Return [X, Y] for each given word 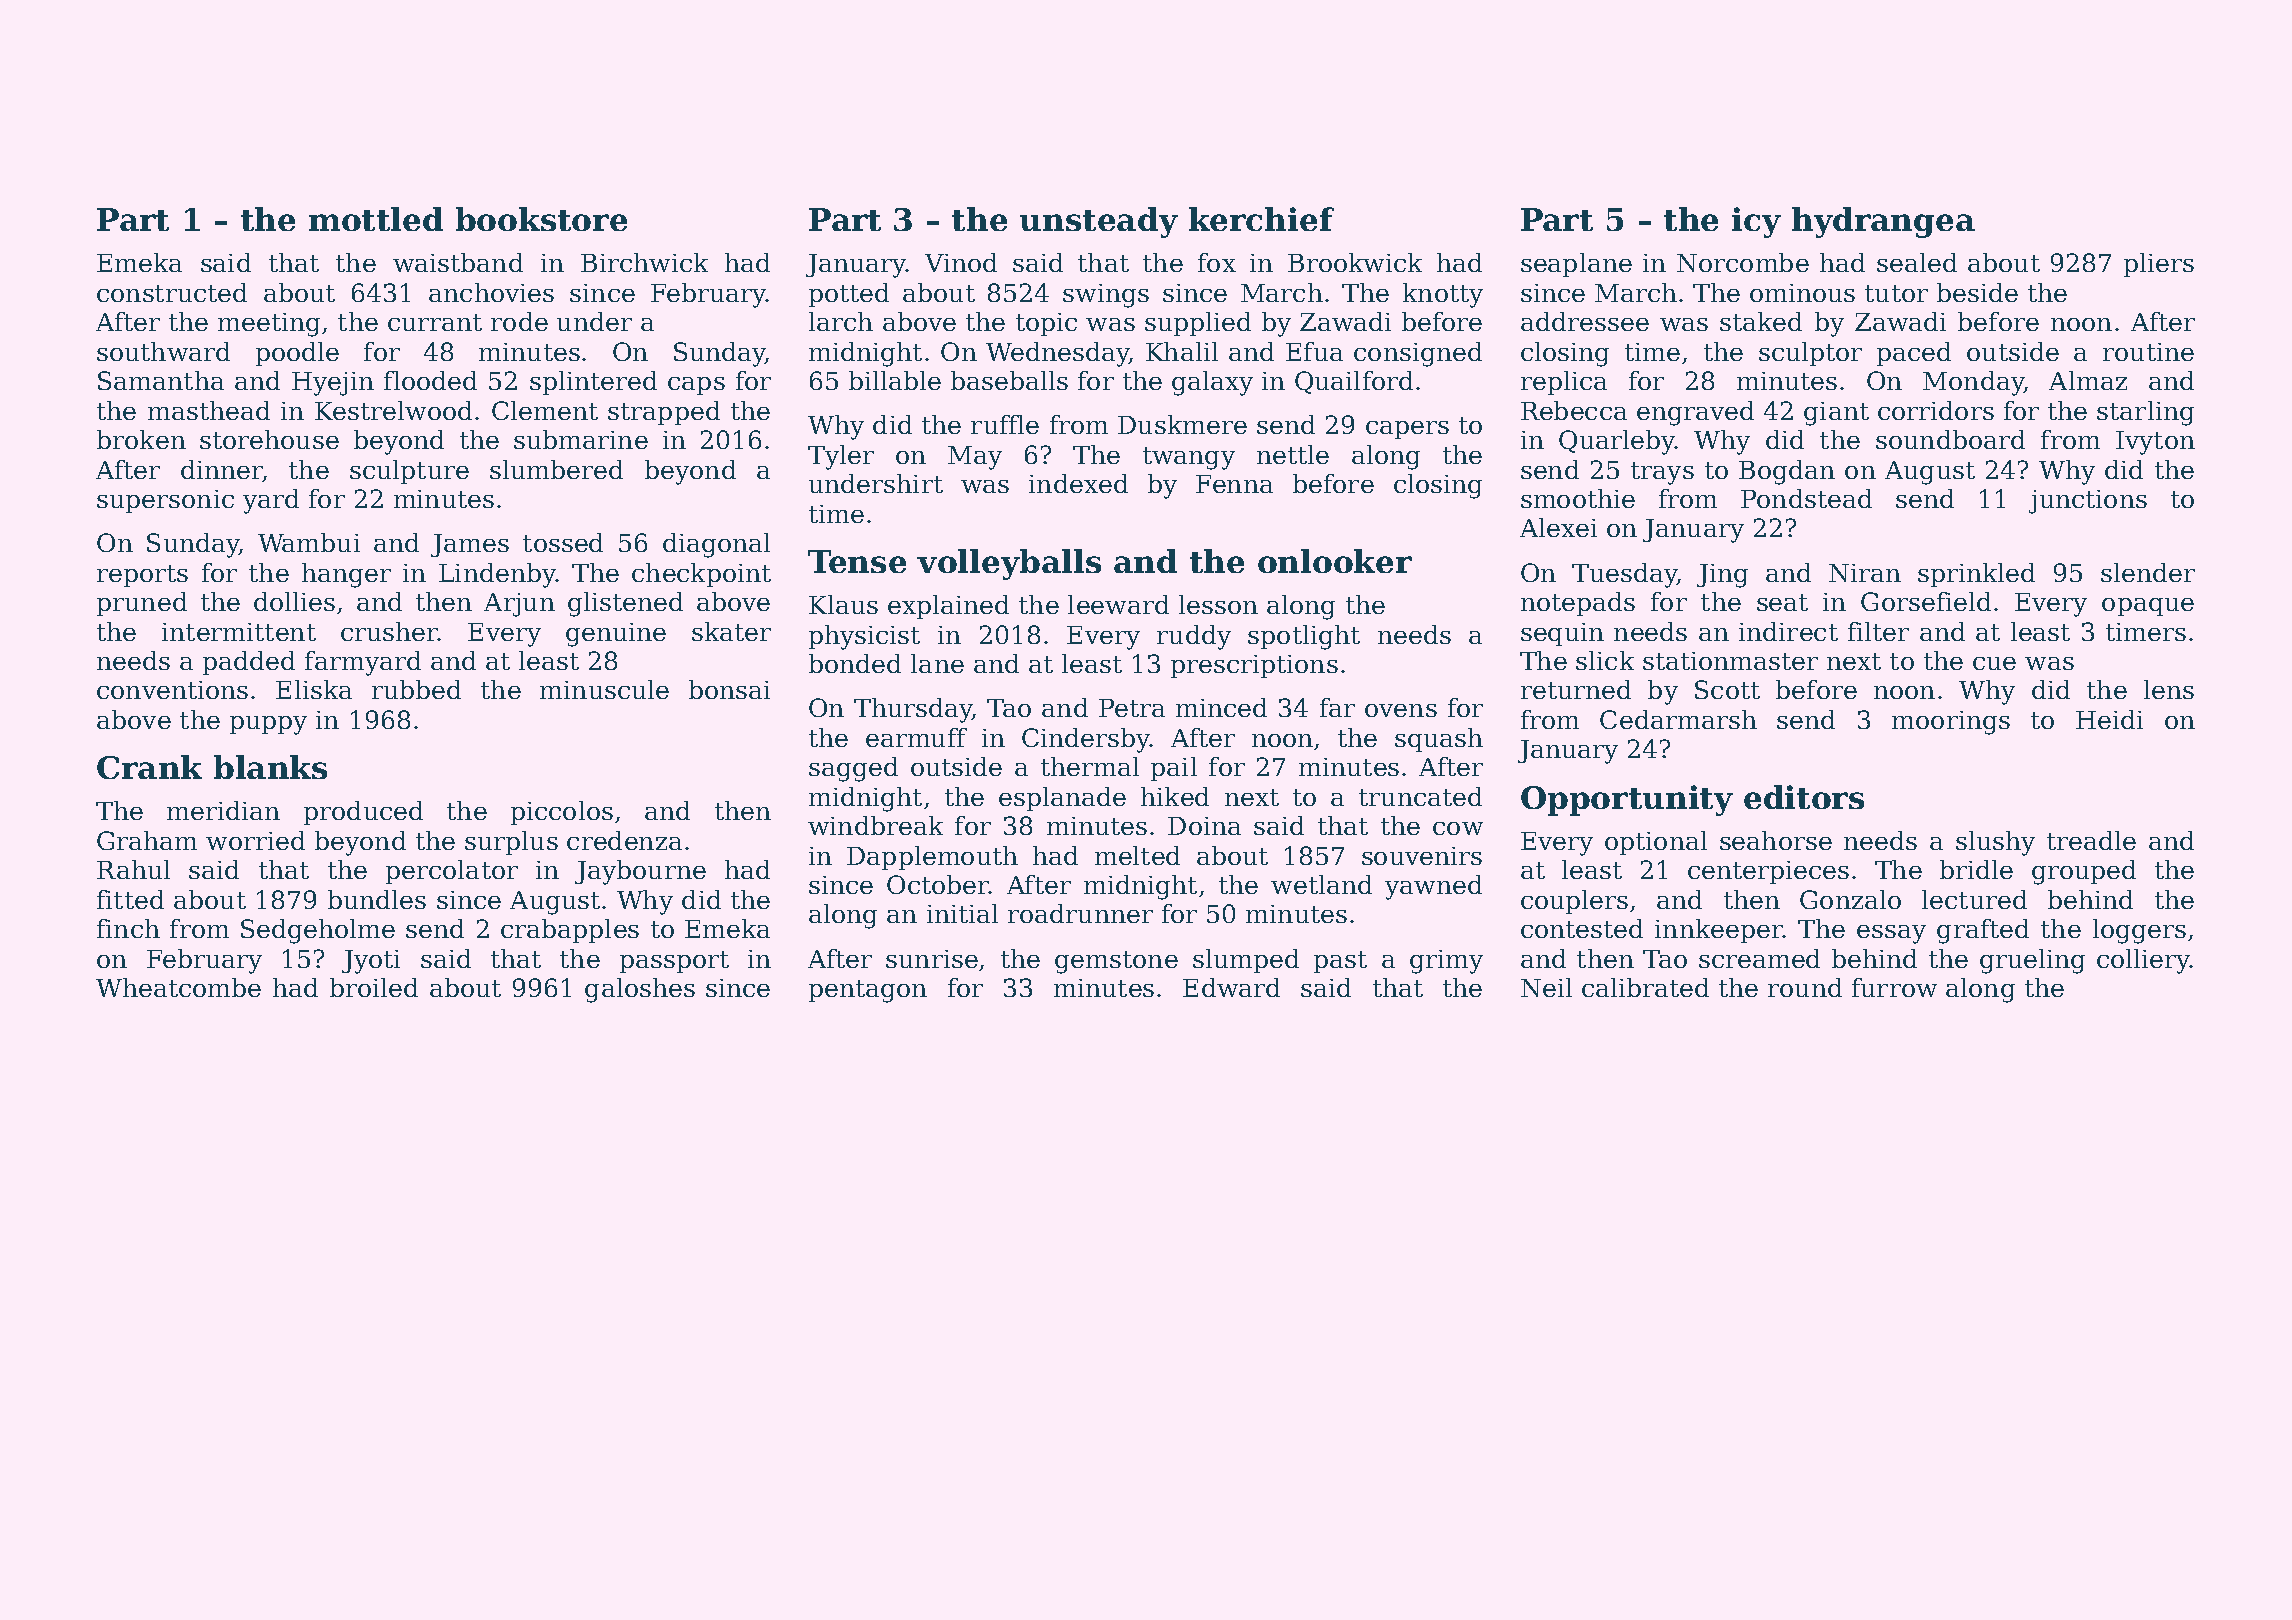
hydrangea [1883, 222]
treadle [2091, 840]
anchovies [491, 292]
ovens [1401, 710]
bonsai [729, 689]
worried [255, 840]
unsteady [1099, 222]
